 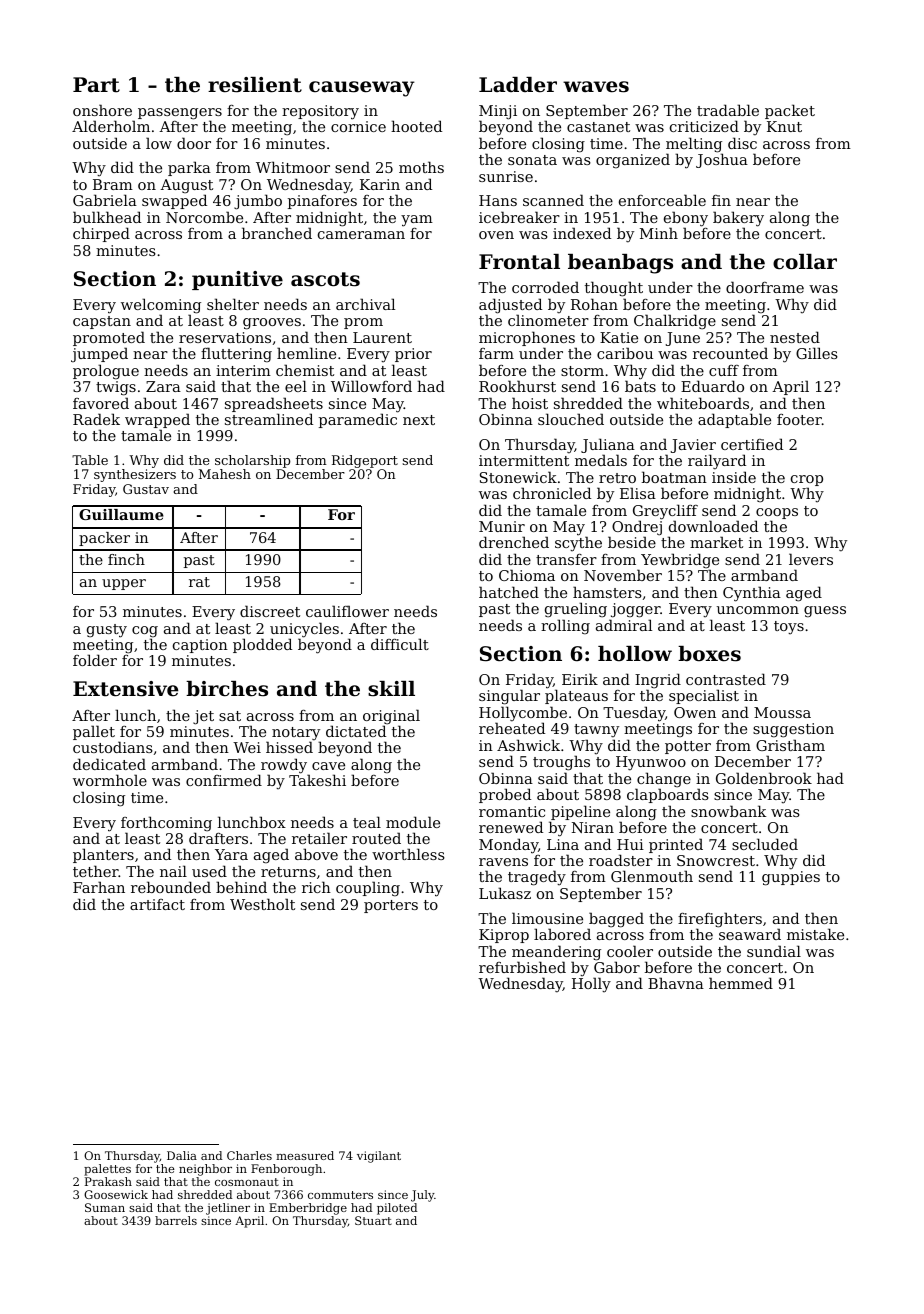 What do you see at coordinates (255, 85) in the document?
I see `resilient` at bounding box center [255, 85].
